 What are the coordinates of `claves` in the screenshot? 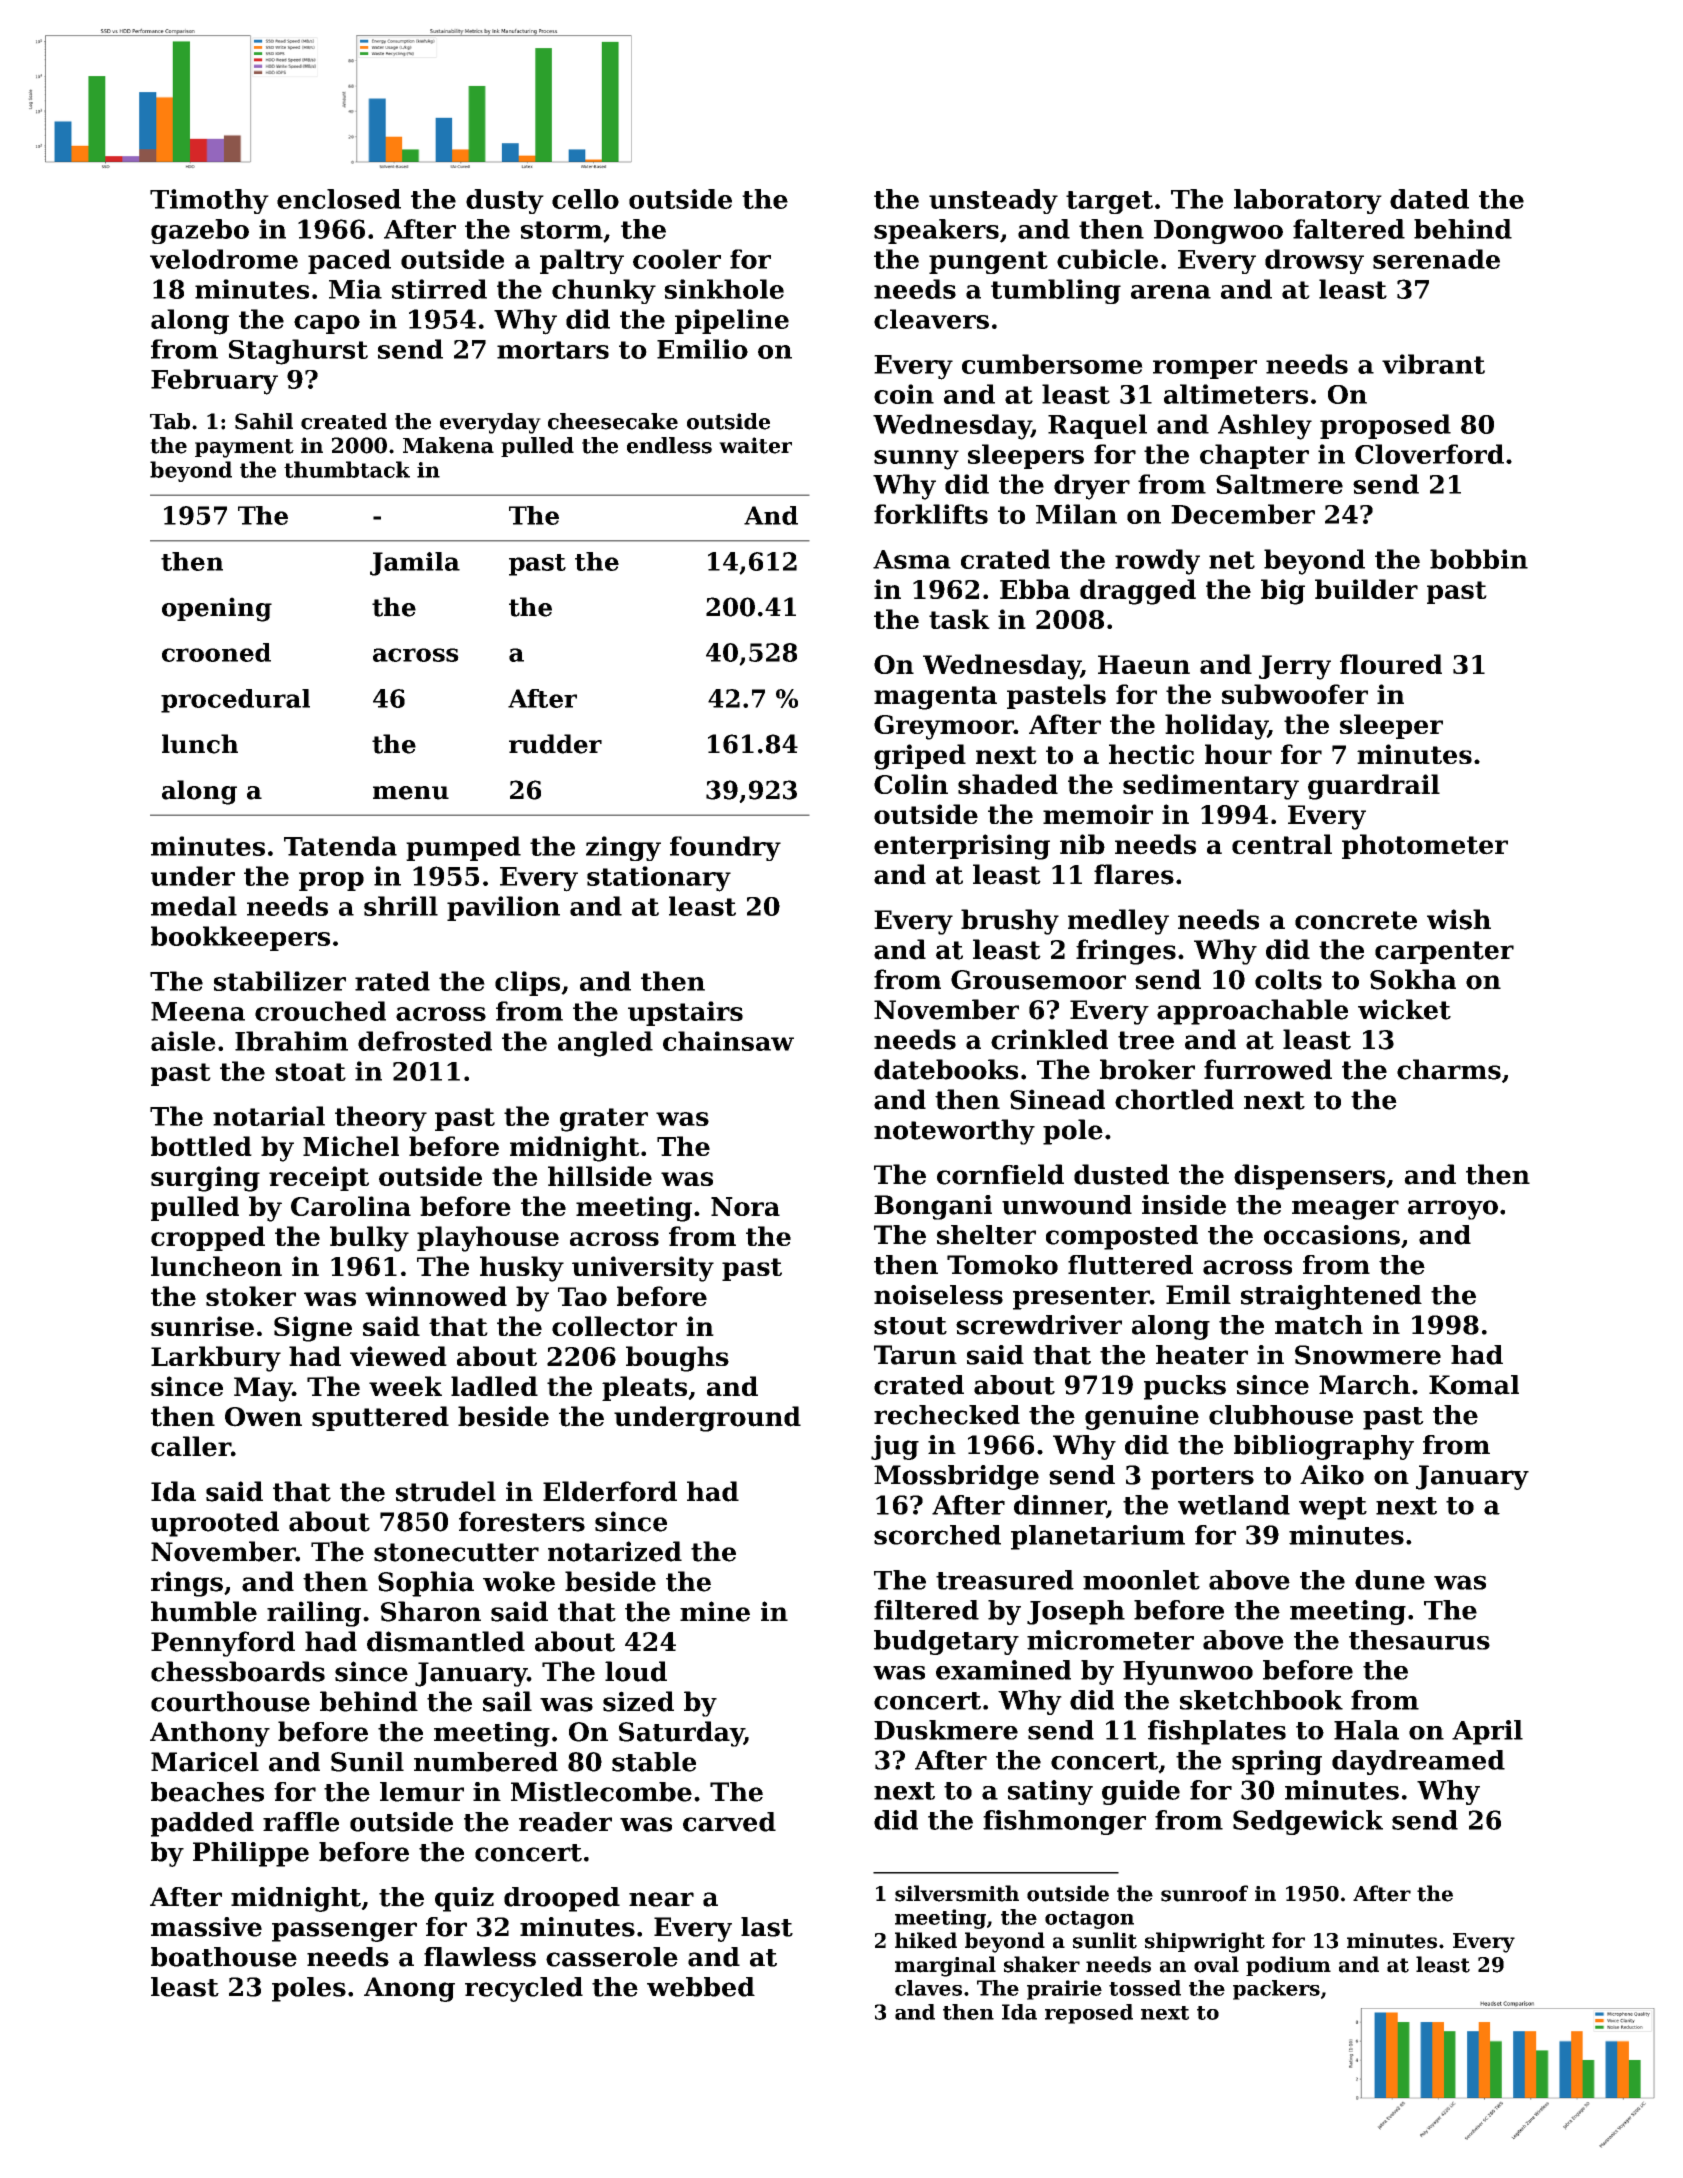 It's located at (928, 1988).
